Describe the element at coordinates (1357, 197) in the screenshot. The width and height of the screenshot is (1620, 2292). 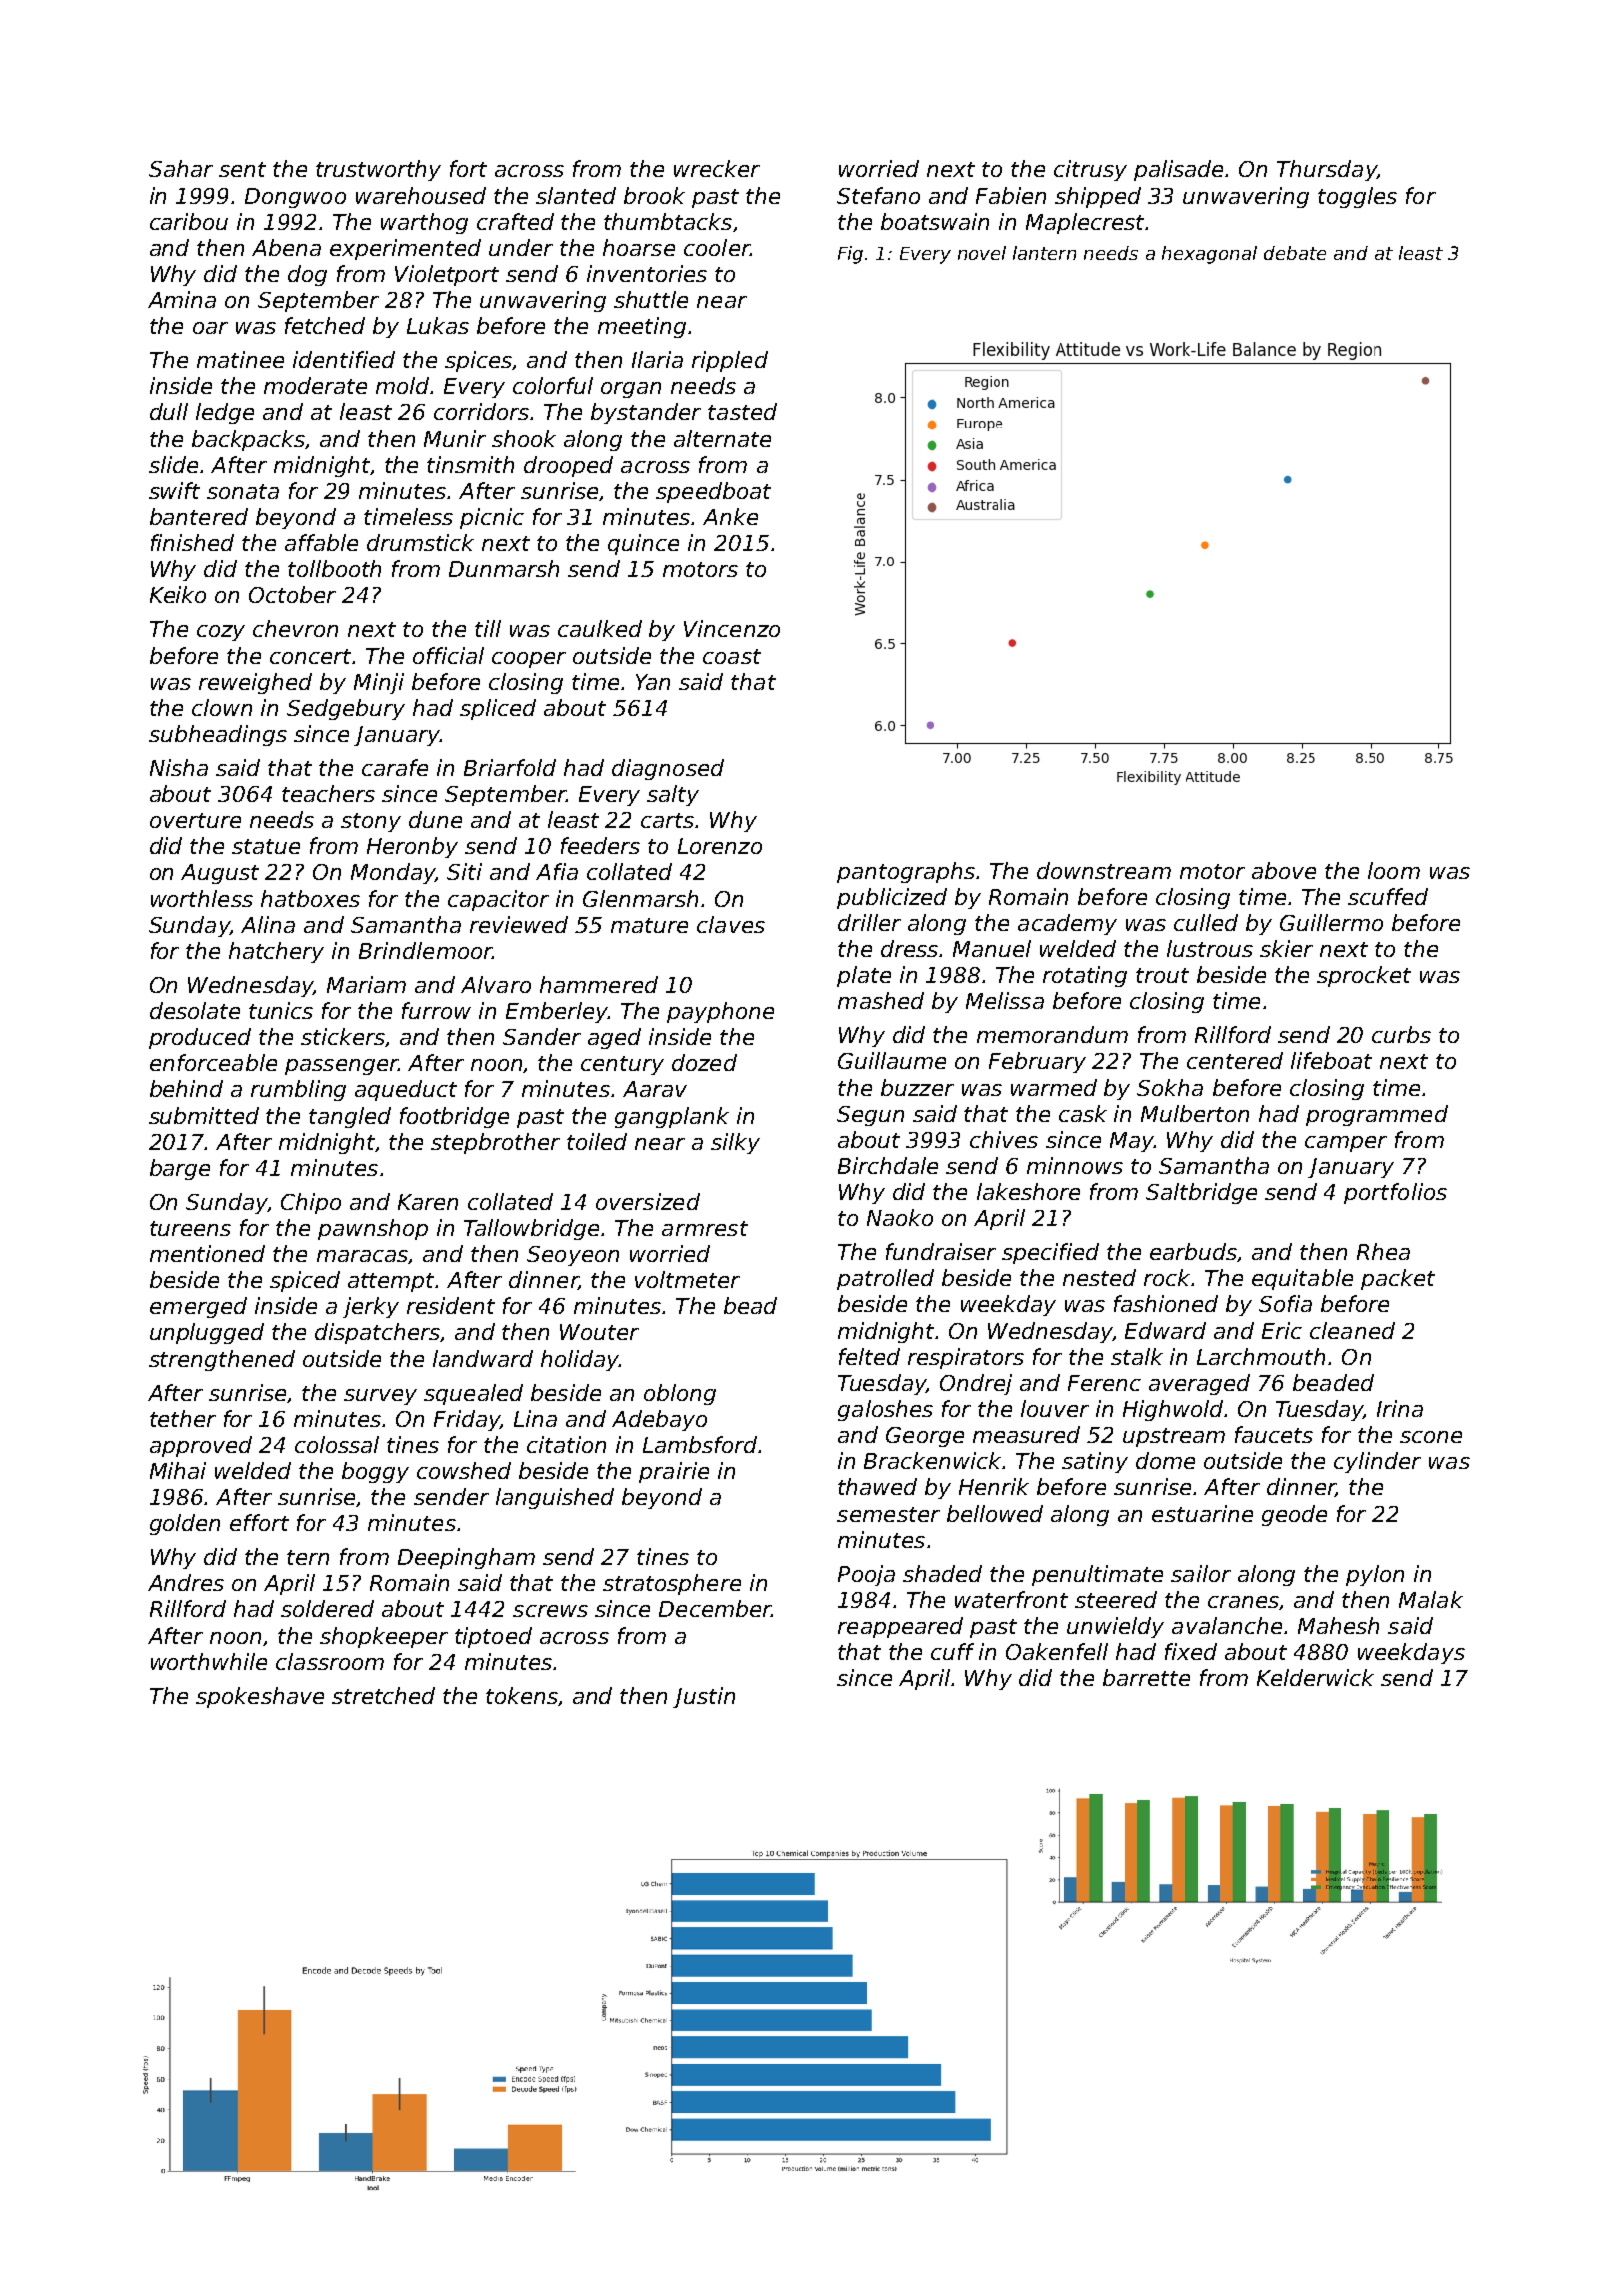
I see `toggles` at that location.
